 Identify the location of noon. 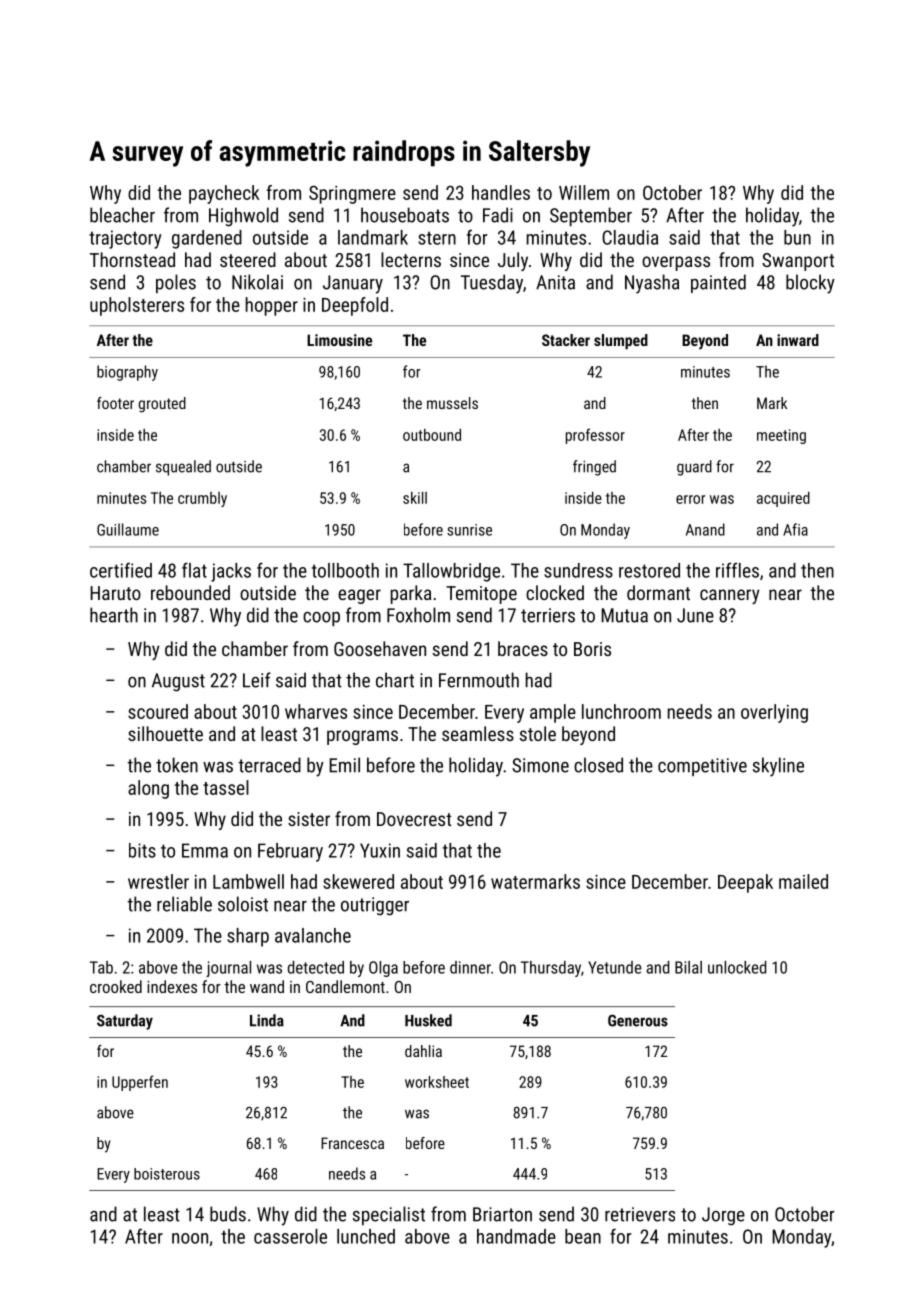
(190, 1238).
